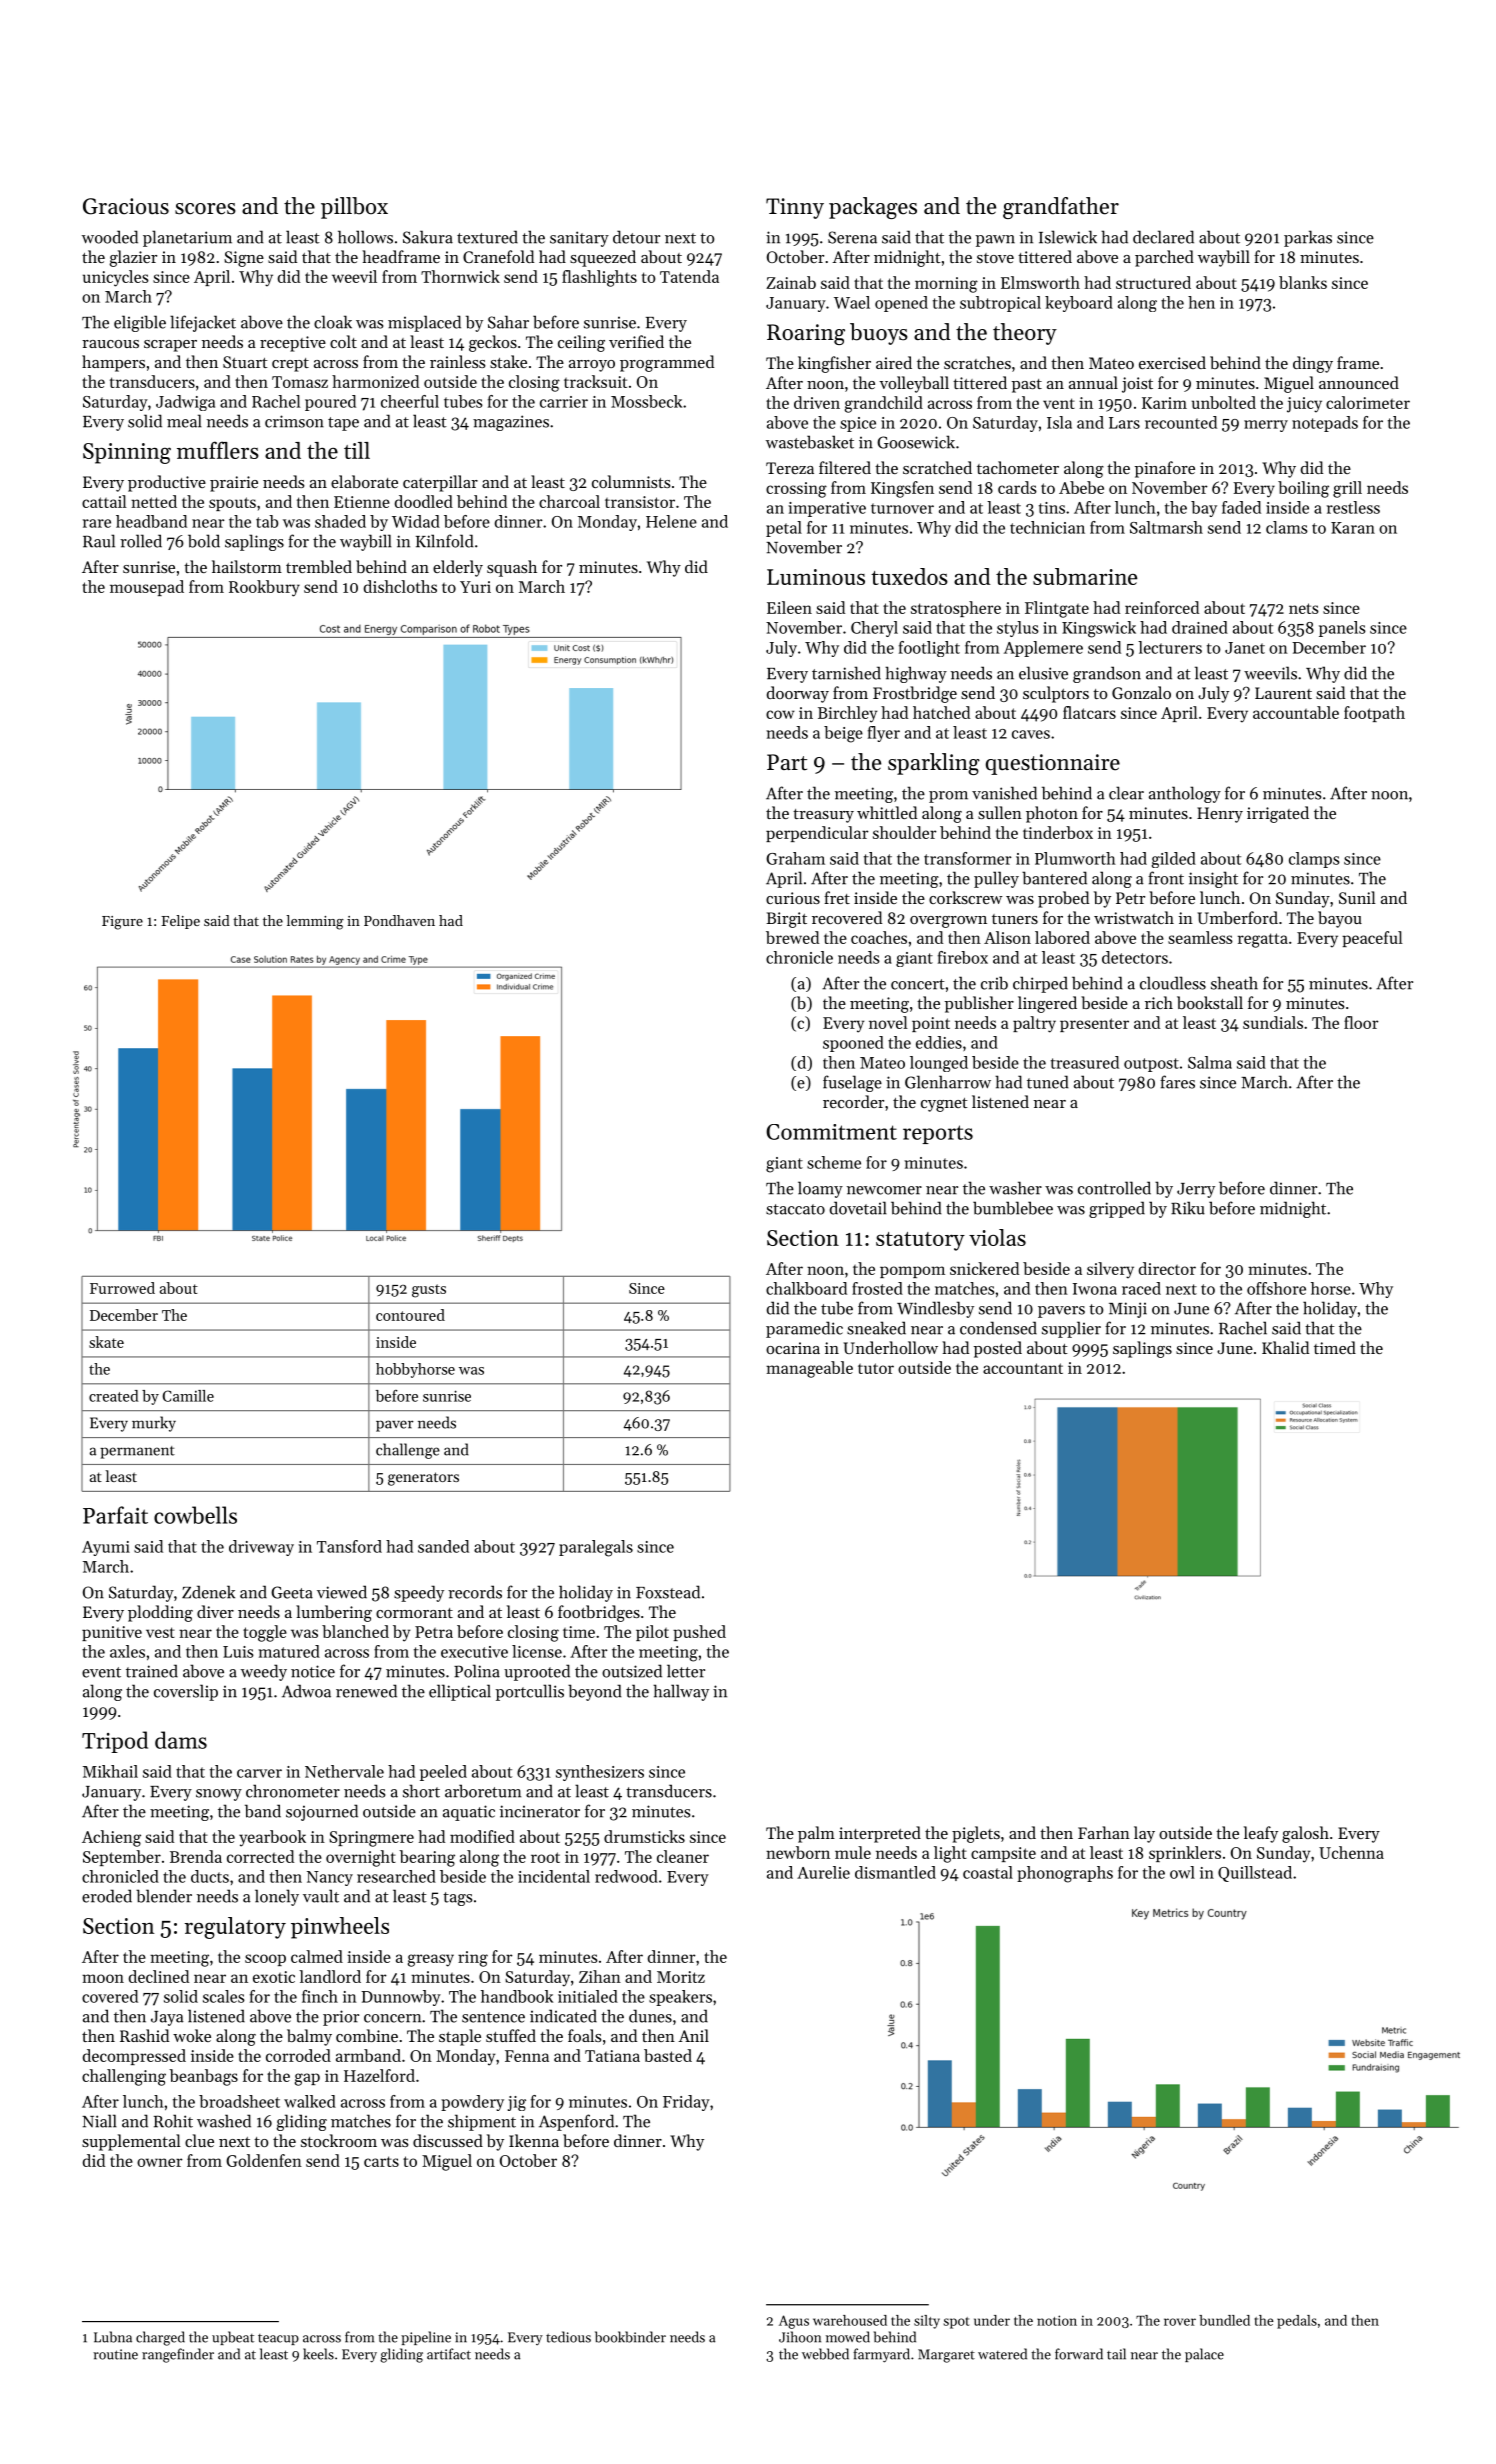 Image resolution: width=1496 pixels, height=2464 pixels. Describe the element at coordinates (636, 237) in the document. I see `detour` at that location.
